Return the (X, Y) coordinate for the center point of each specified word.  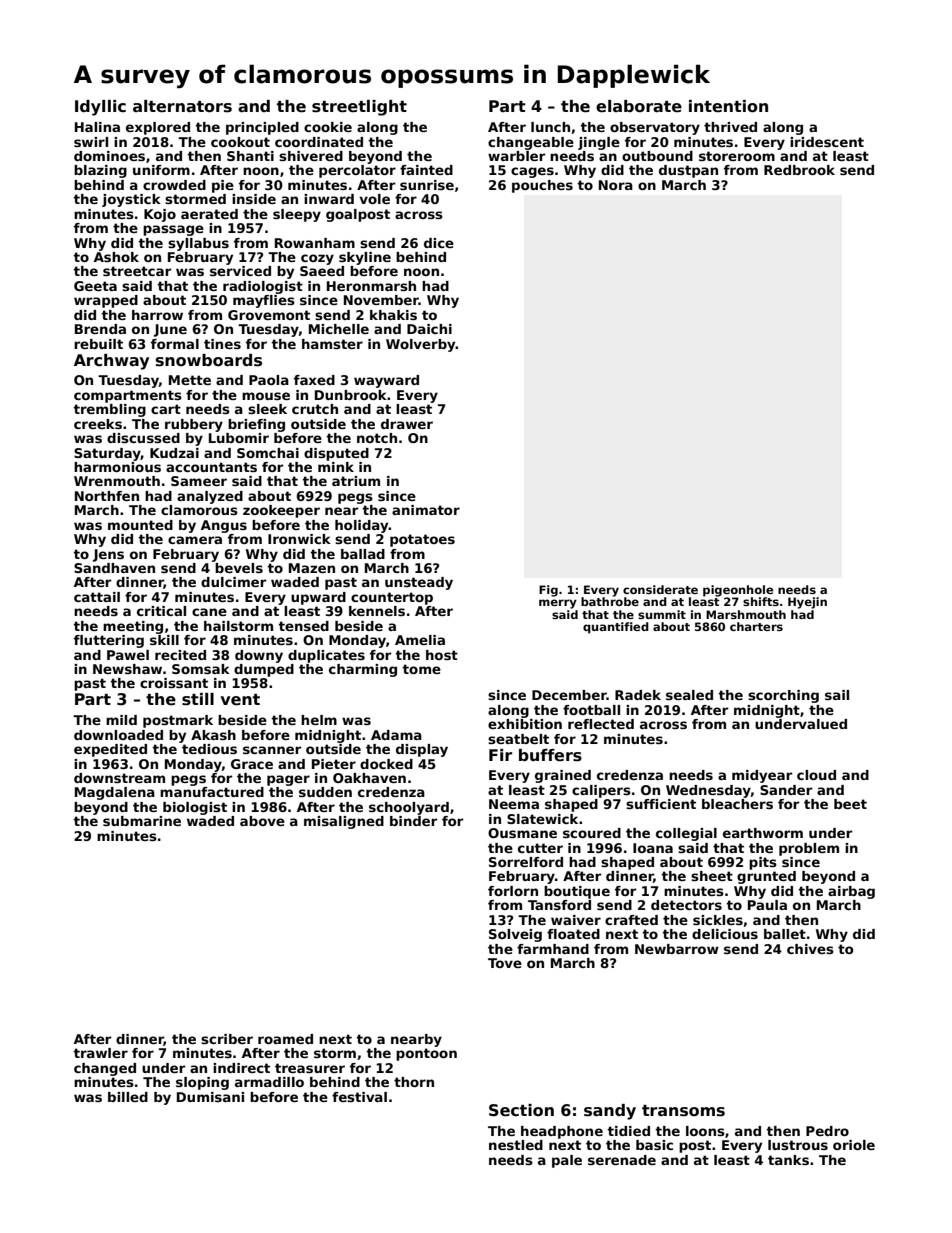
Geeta (95, 286)
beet (850, 804)
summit (662, 614)
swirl (91, 142)
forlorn (513, 891)
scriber (227, 1039)
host (442, 655)
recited (180, 655)
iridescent (827, 142)
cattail (97, 597)
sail (837, 695)
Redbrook (799, 170)
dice (439, 243)
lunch (550, 127)
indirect (241, 1068)
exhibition (525, 724)
